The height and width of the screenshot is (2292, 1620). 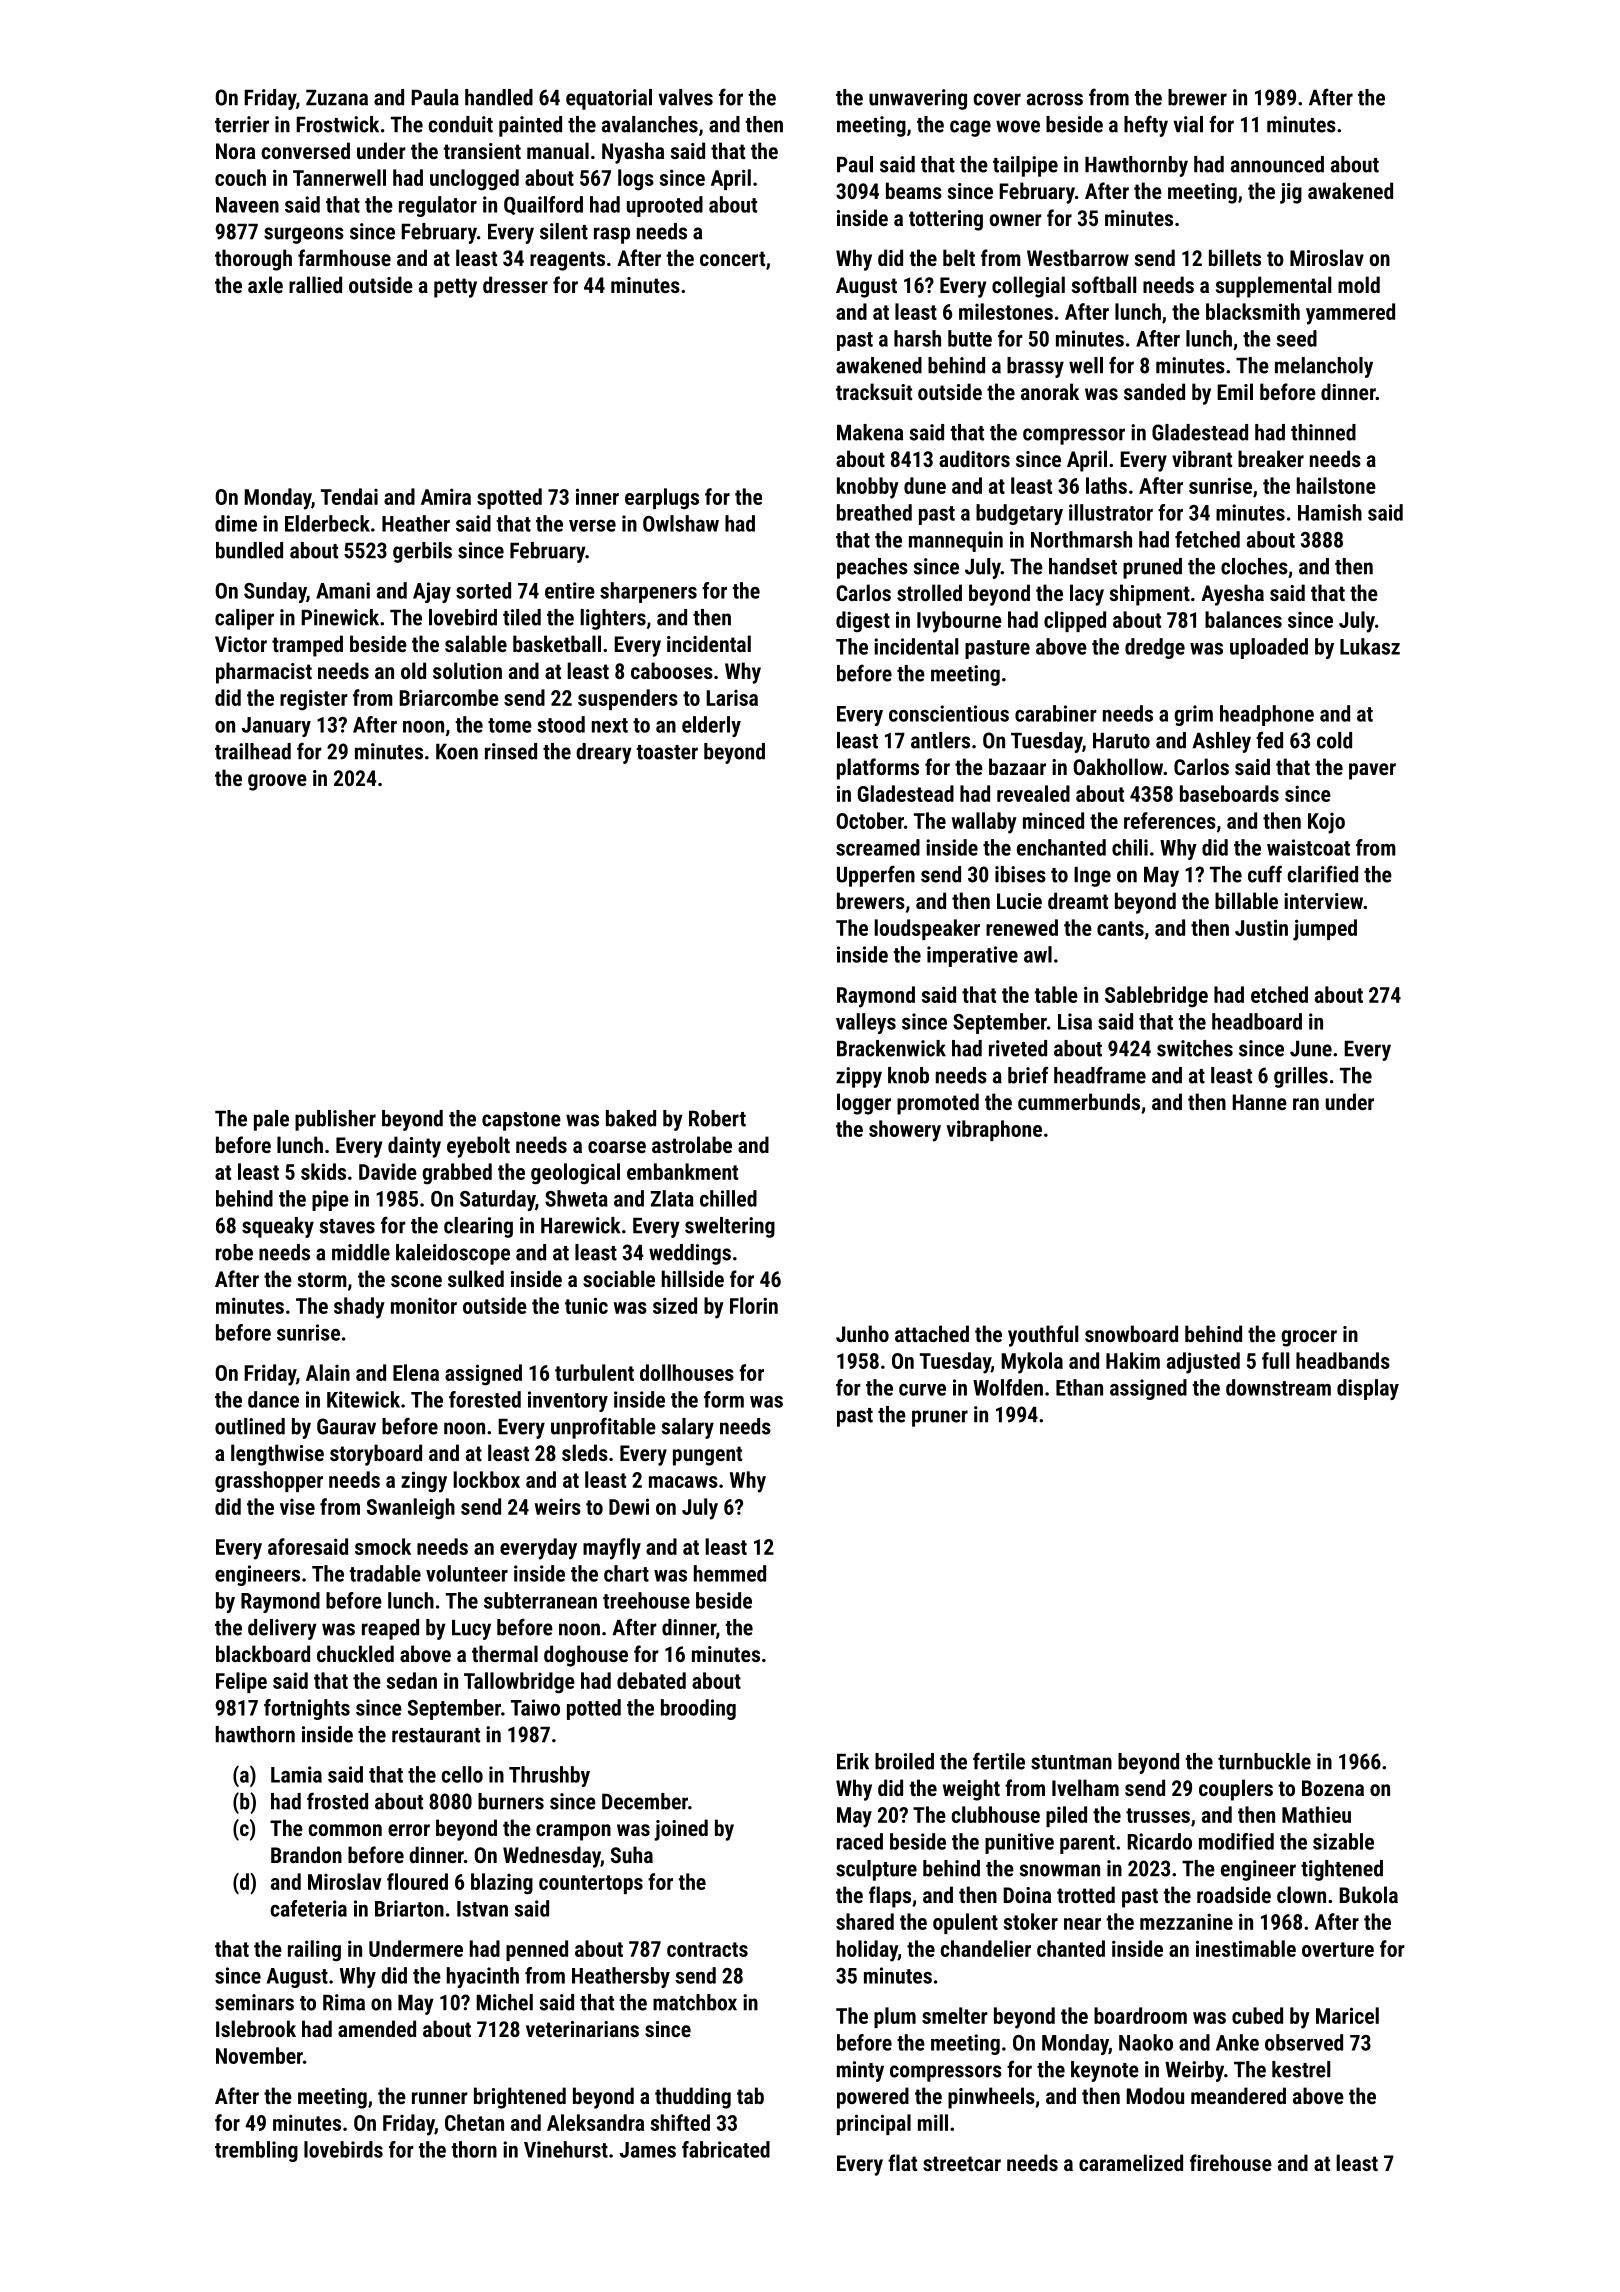 I want to click on shady, so click(x=359, y=1308).
